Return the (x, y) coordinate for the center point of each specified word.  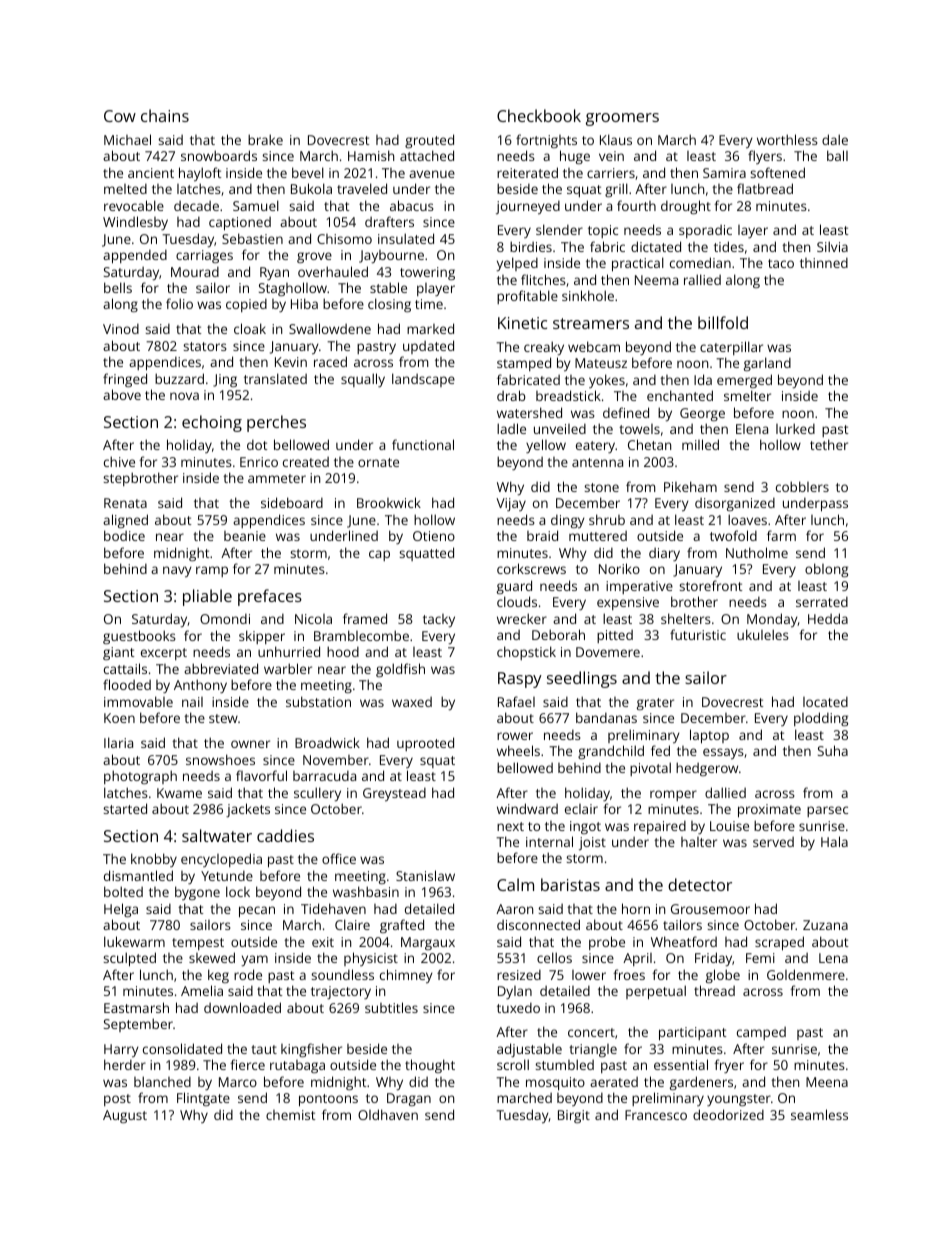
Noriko (619, 568)
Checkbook (539, 115)
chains (165, 115)
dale (835, 139)
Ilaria (118, 742)
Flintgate (203, 1099)
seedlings (582, 679)
